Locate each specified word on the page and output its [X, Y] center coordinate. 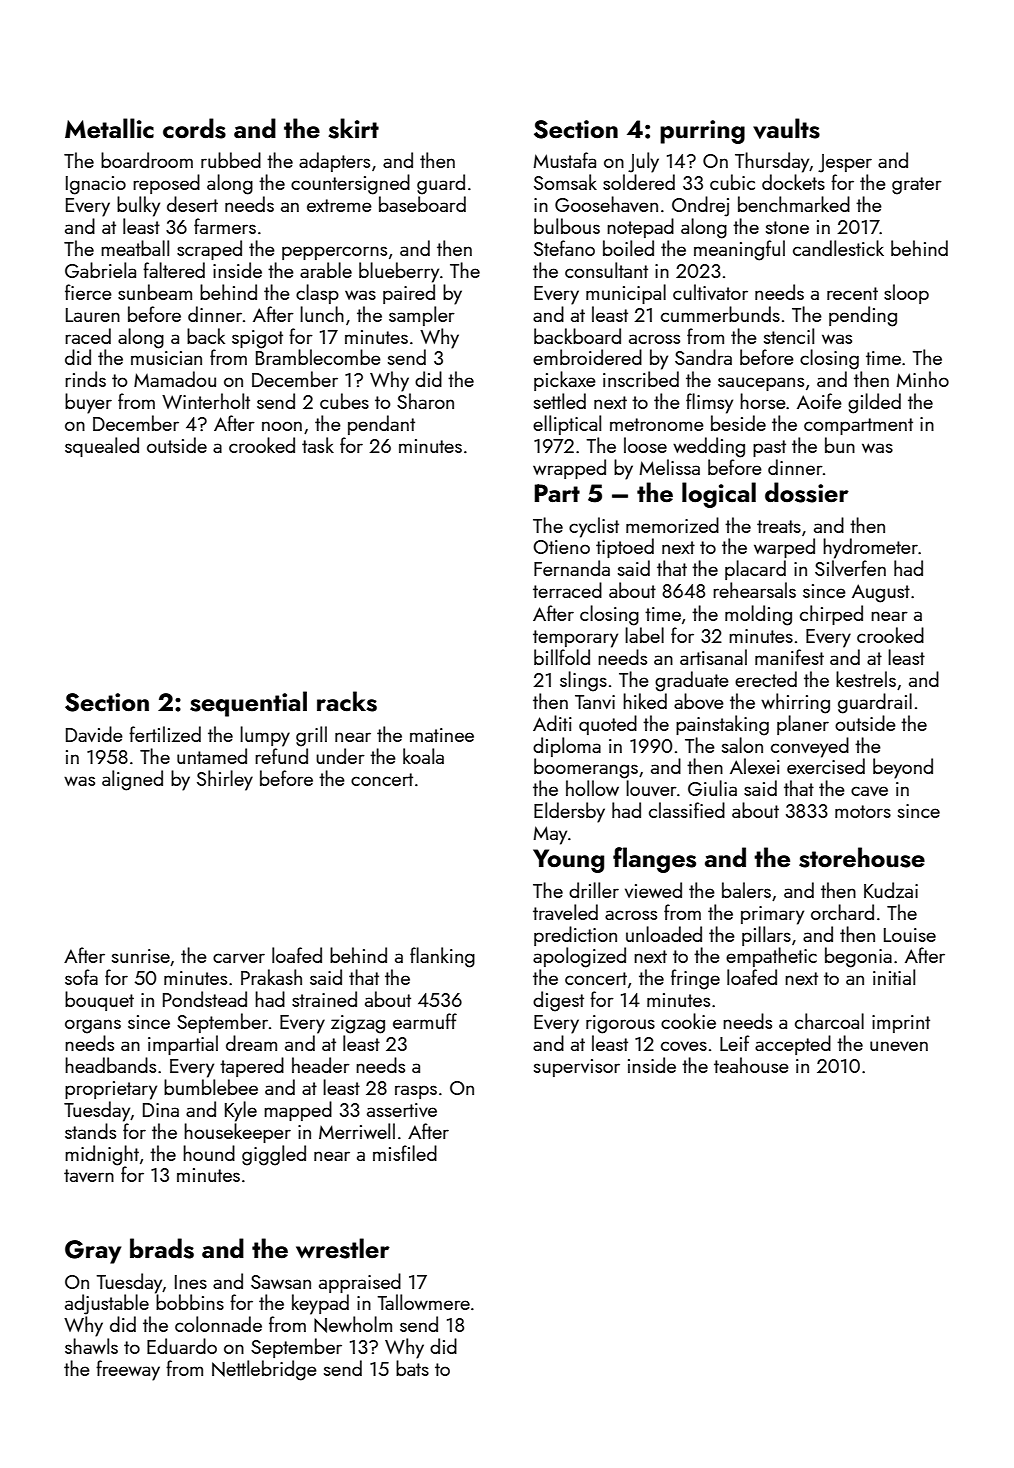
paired [409, 294]
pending [863, 316]
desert [192, 204]
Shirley [225, 780]
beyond [903, 768]
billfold [562, 657]
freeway [128, 1370]
